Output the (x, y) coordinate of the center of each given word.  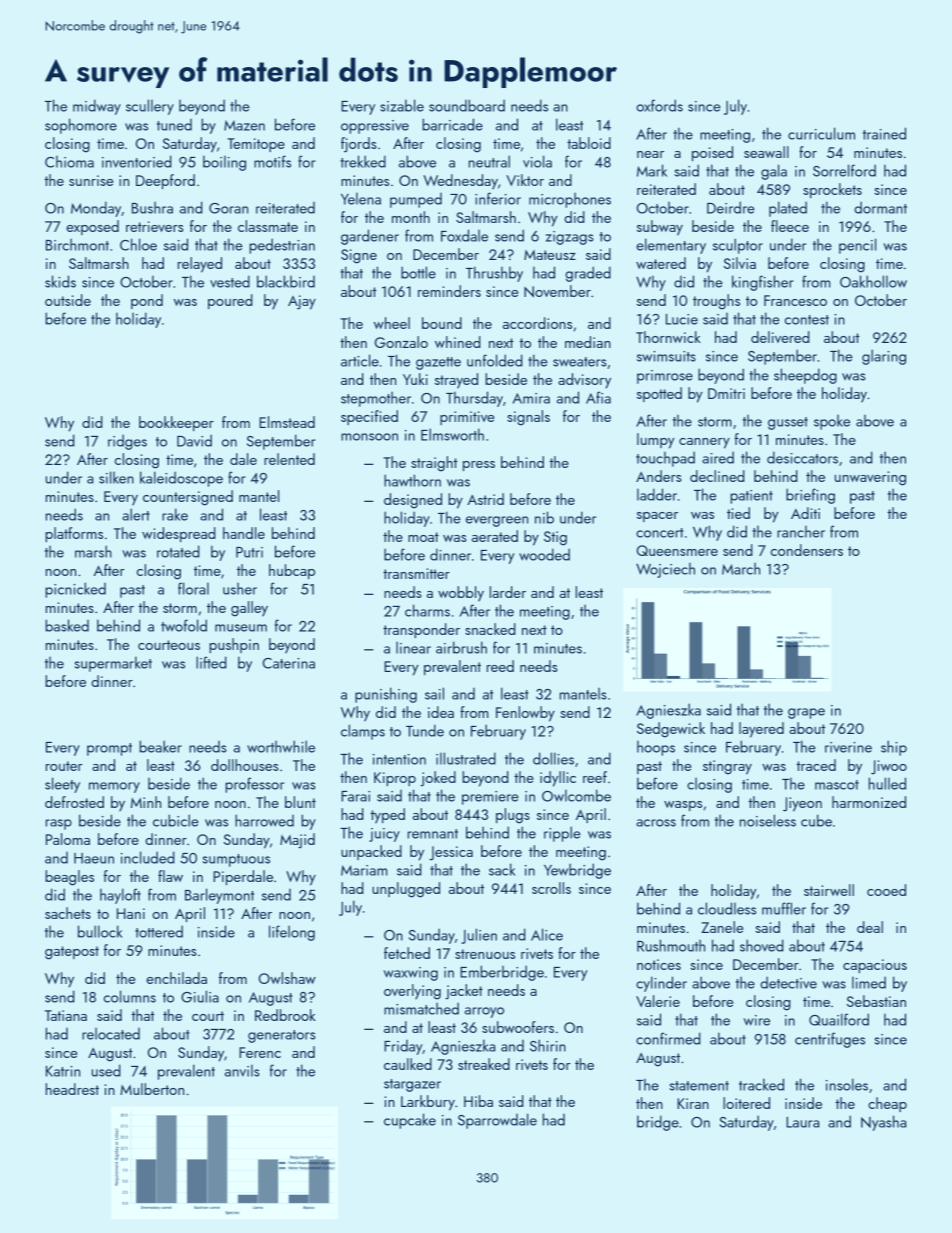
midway (97, 107)
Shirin (548, 1045)
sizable (402, 105)
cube (816, 820)
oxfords (659, 105)
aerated (495, 536)
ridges (127, 442)
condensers (807, 550)
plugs (513, 816)
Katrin (63, 1071)
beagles (69, 878)
